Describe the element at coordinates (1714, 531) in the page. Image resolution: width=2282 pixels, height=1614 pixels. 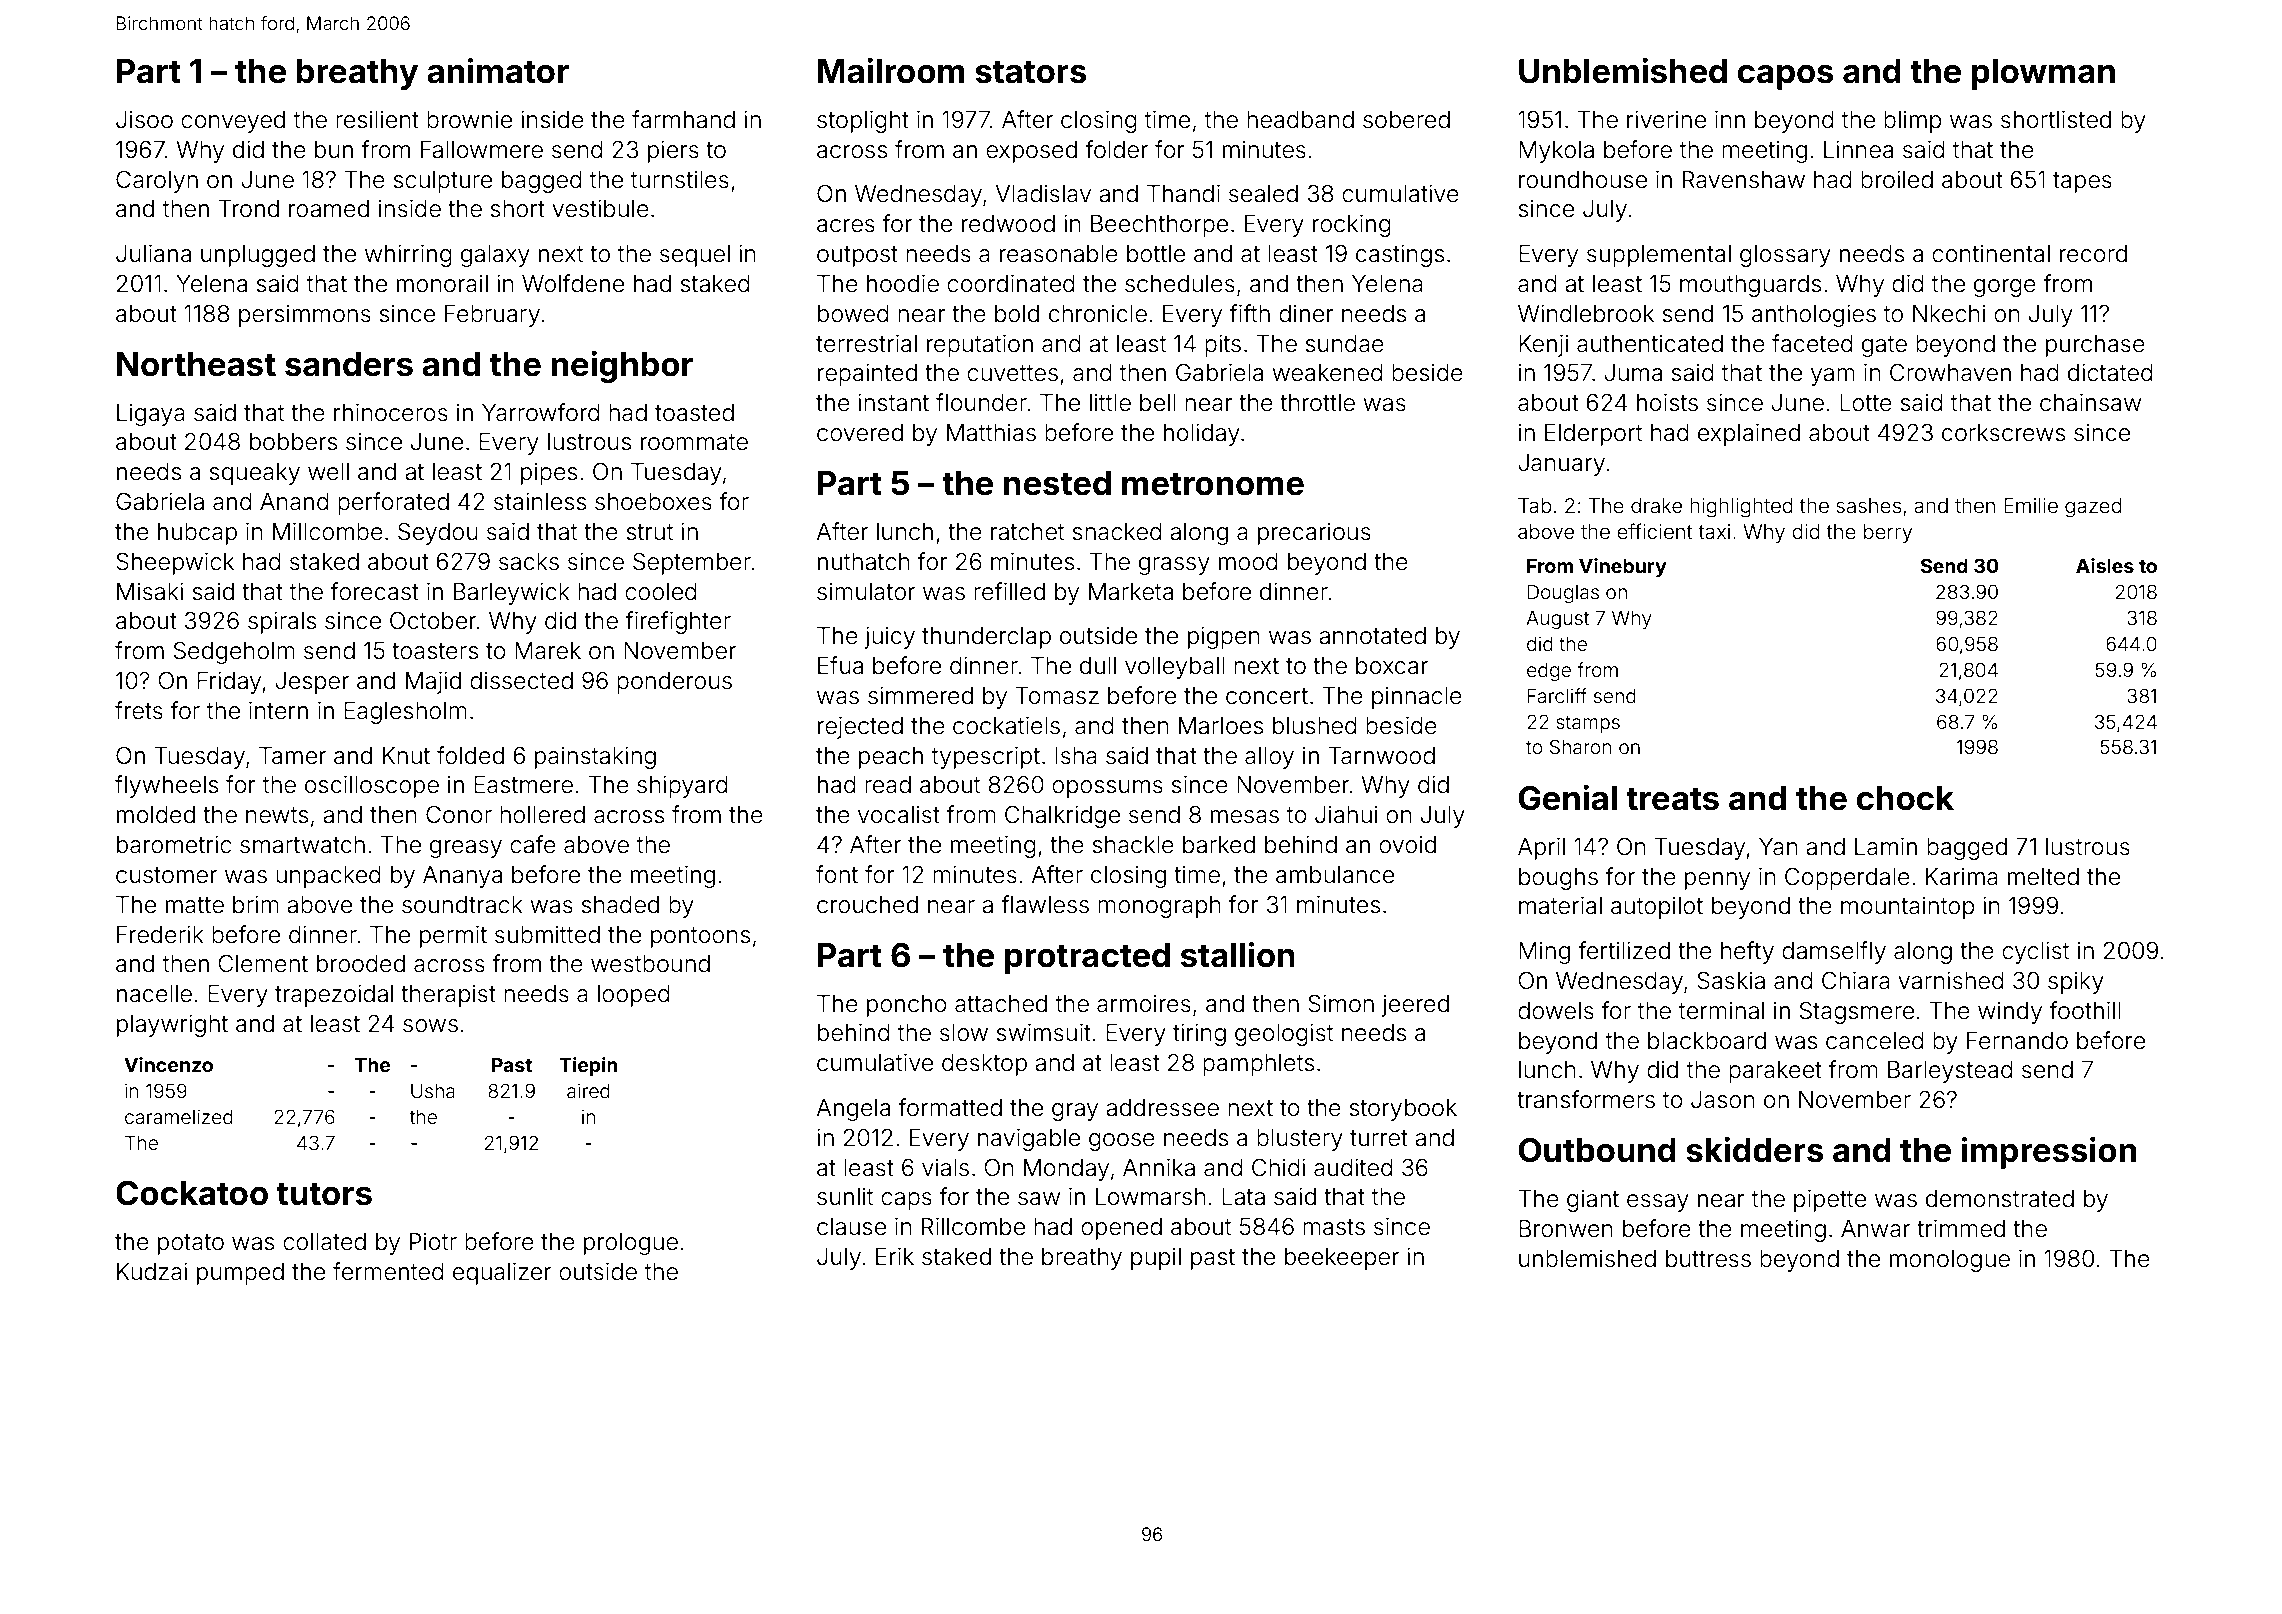
I see `taxi` at that location.
